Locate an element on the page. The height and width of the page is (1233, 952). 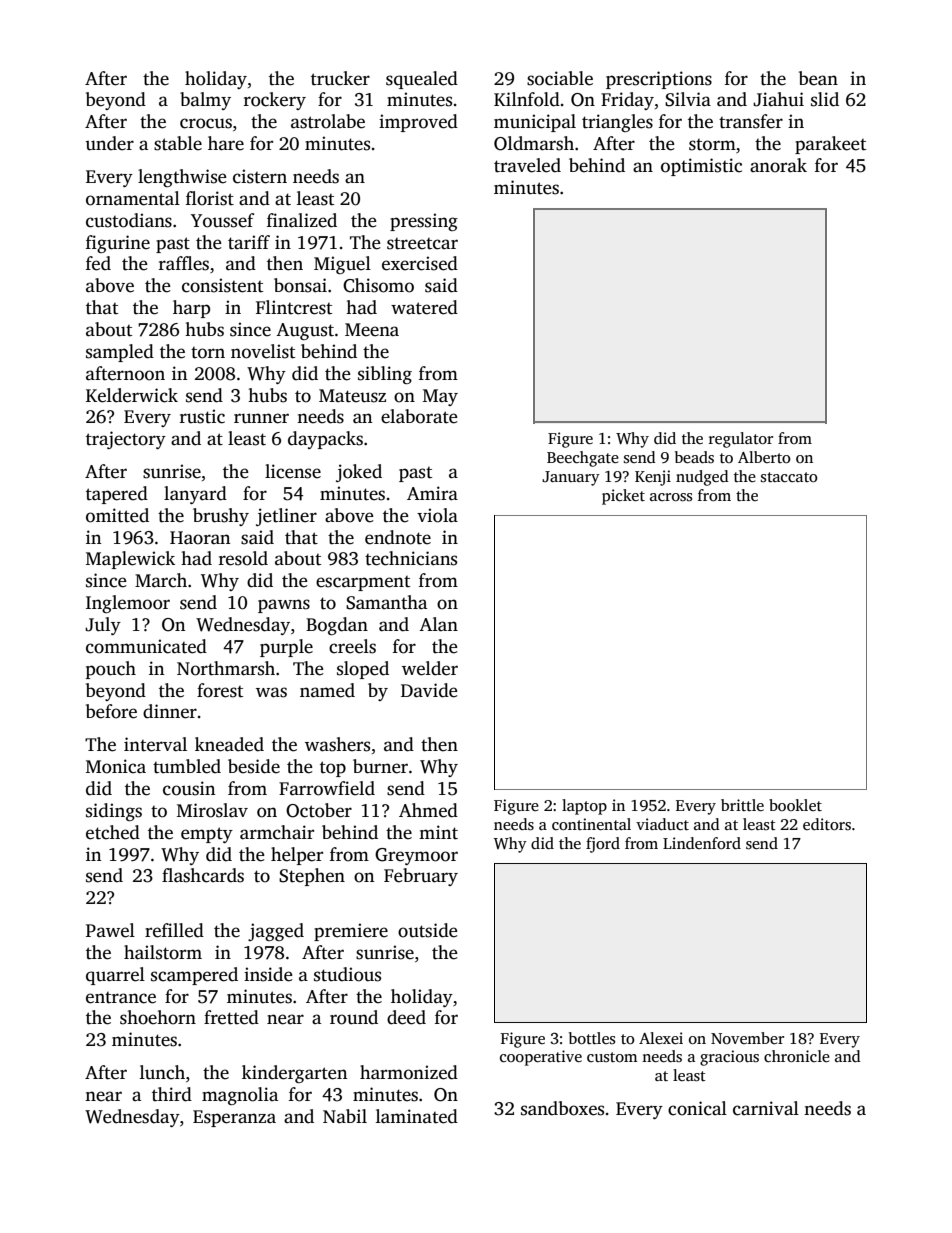
custodians is located at coordinates (129, 220).
